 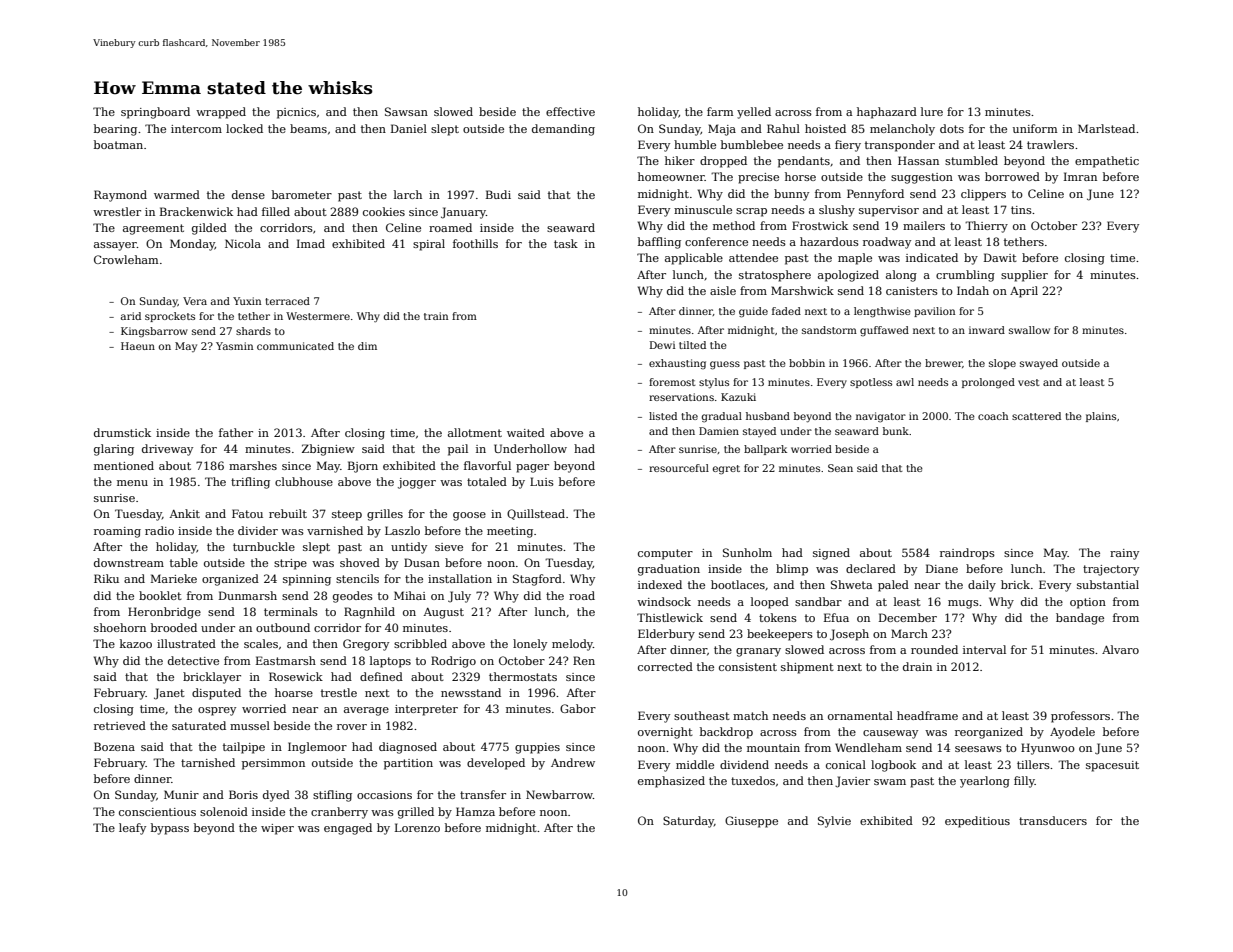 I want to click on engaged, so click(x=348, y=829).
